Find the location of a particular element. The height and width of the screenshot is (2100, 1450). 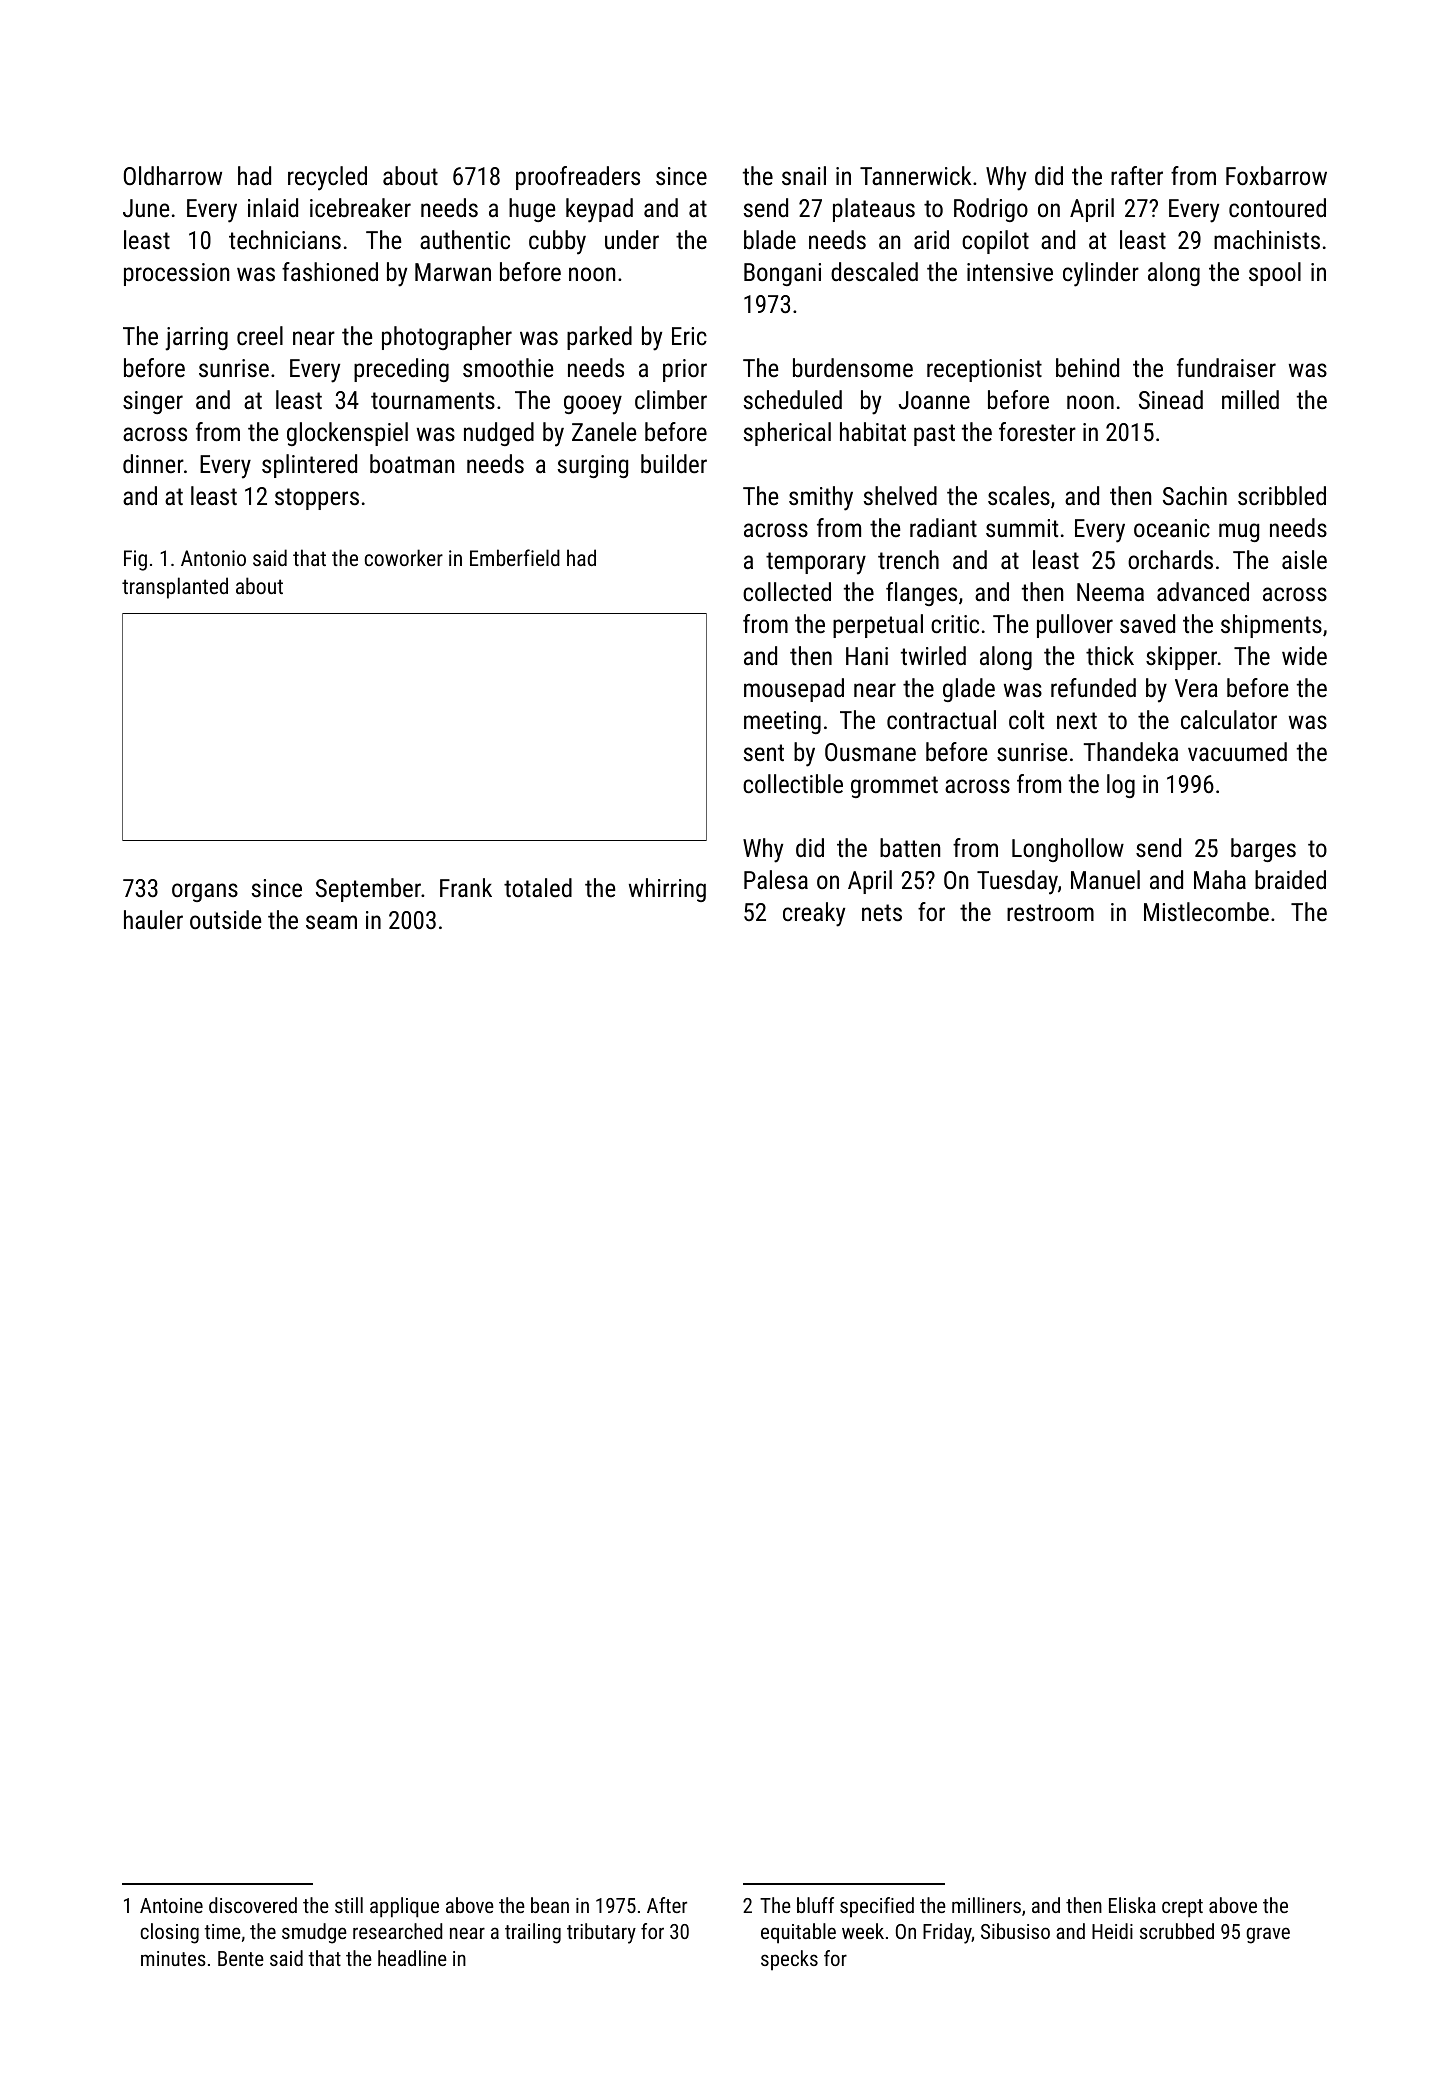

Mistlecombe is located at coordinates (1206, 911).
